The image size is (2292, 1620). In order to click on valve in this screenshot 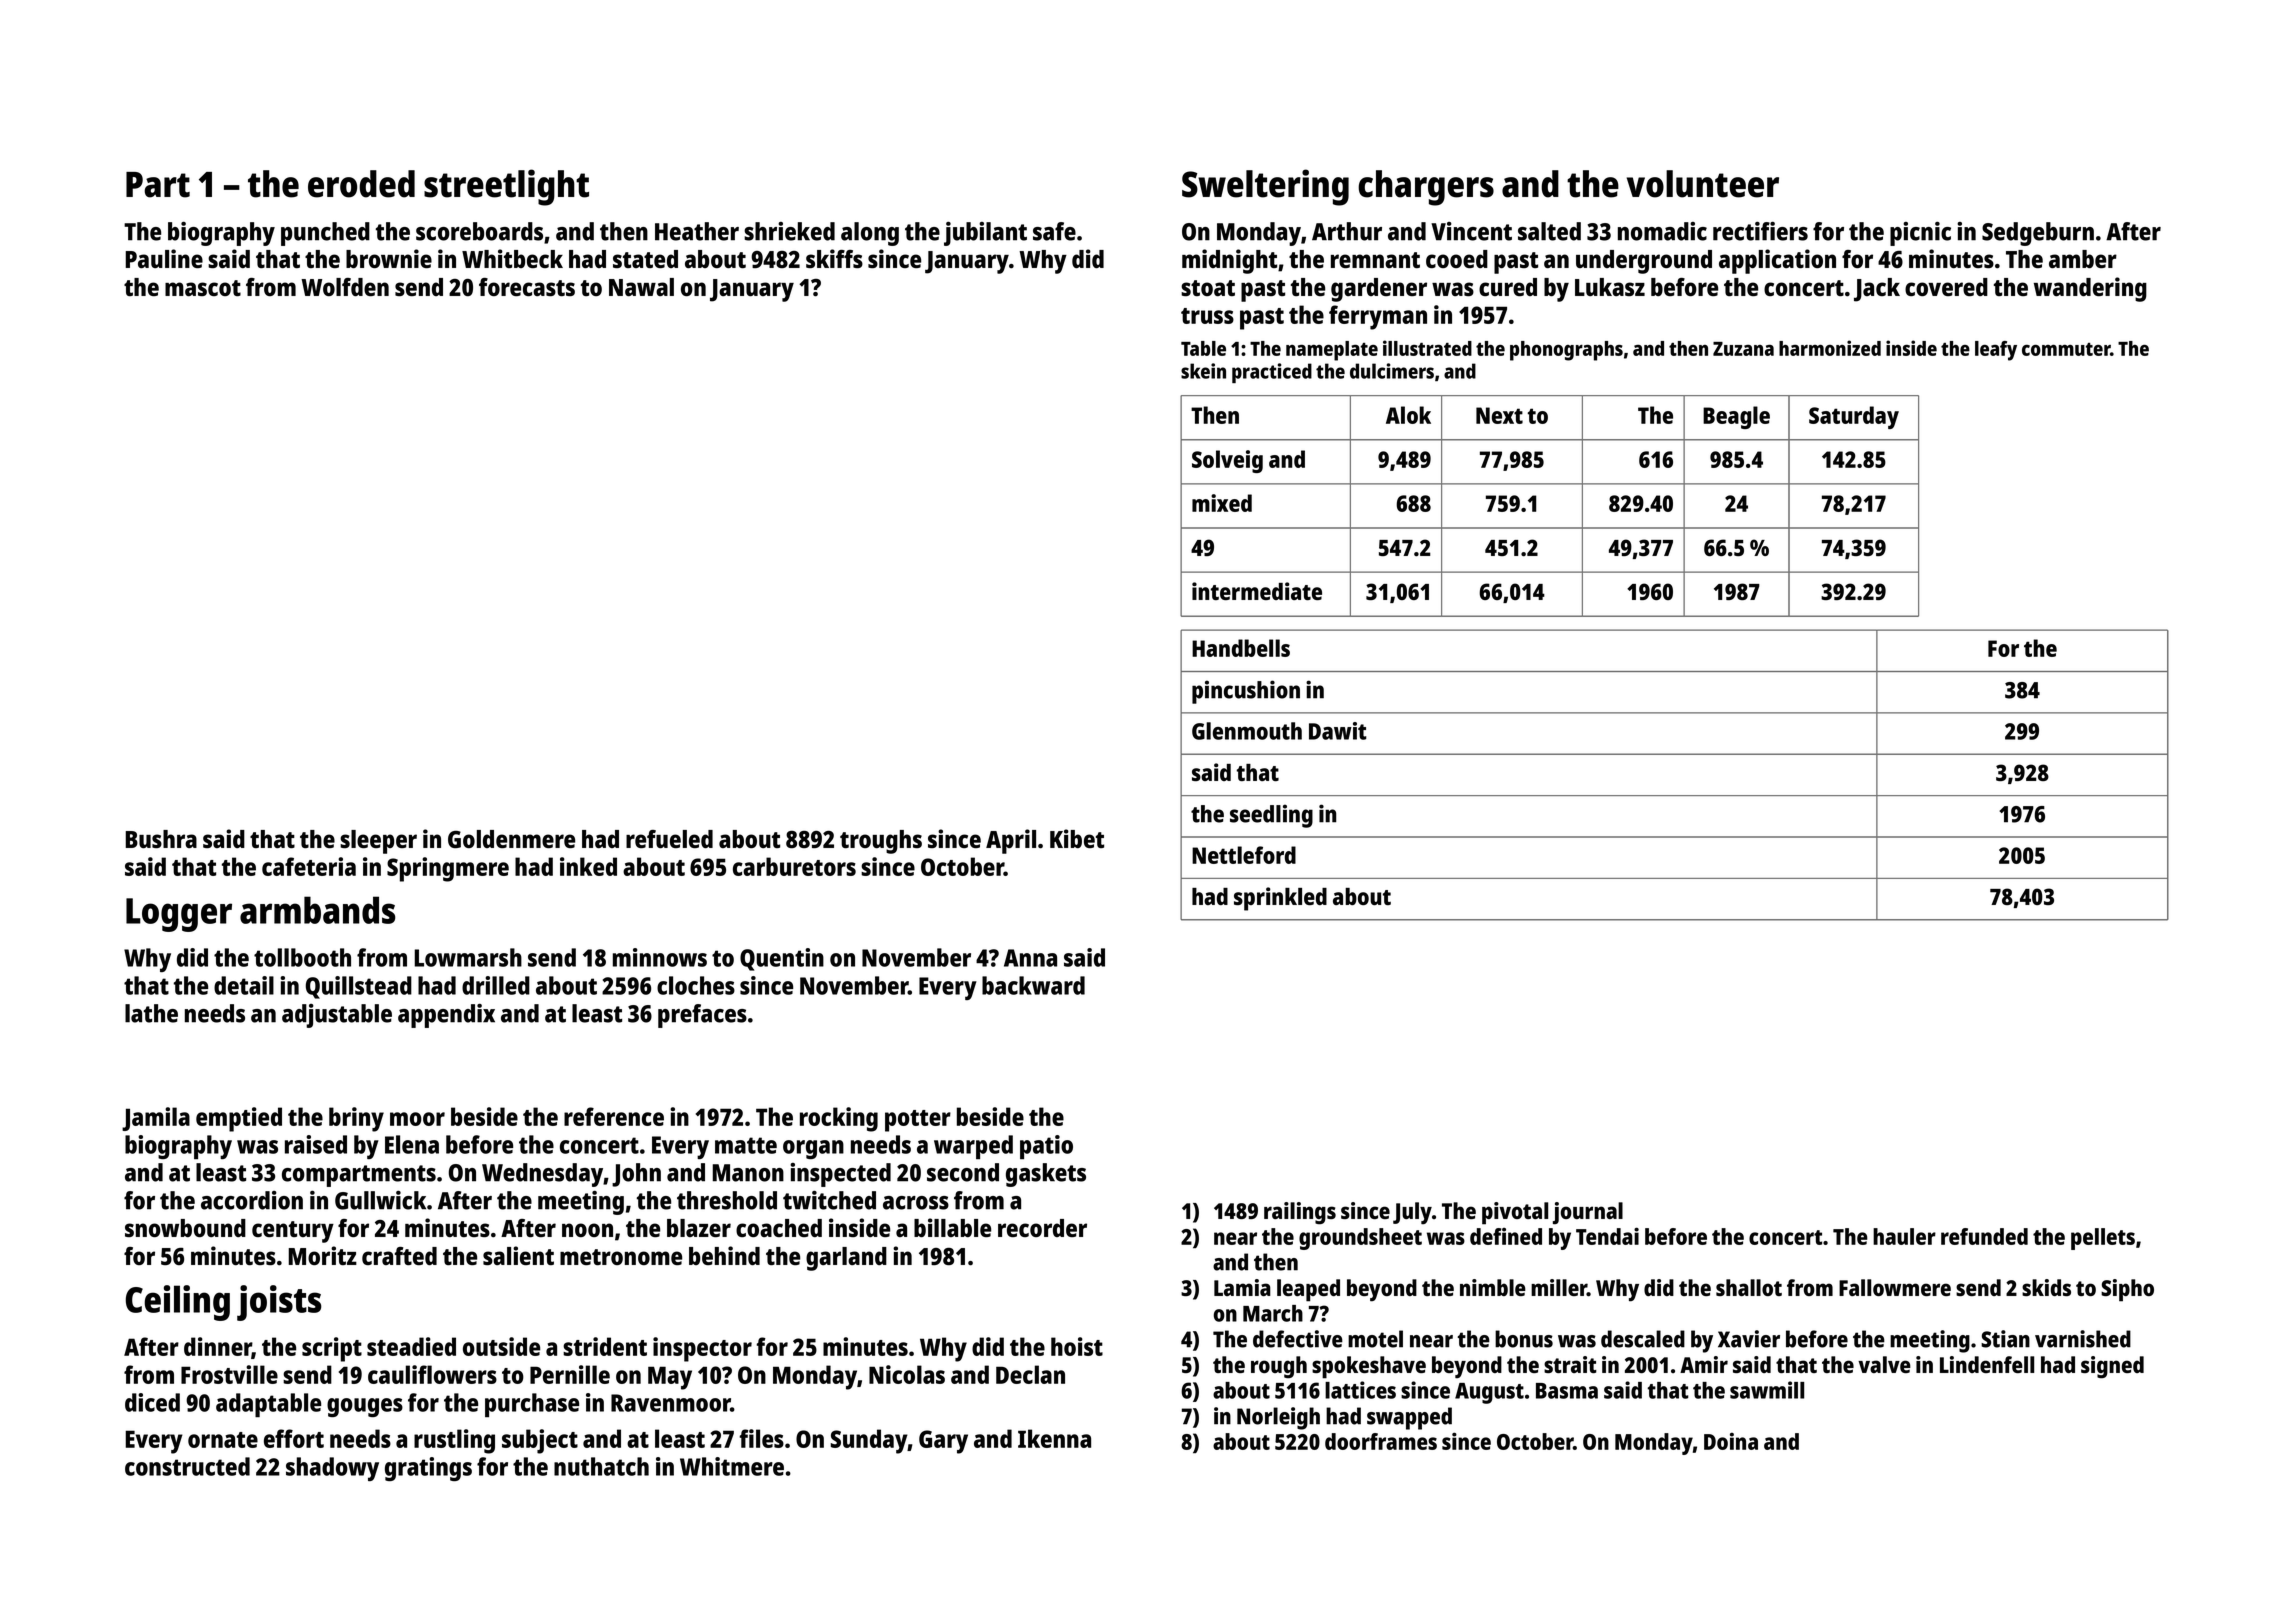, I will do `click(1884, 1364)`.
